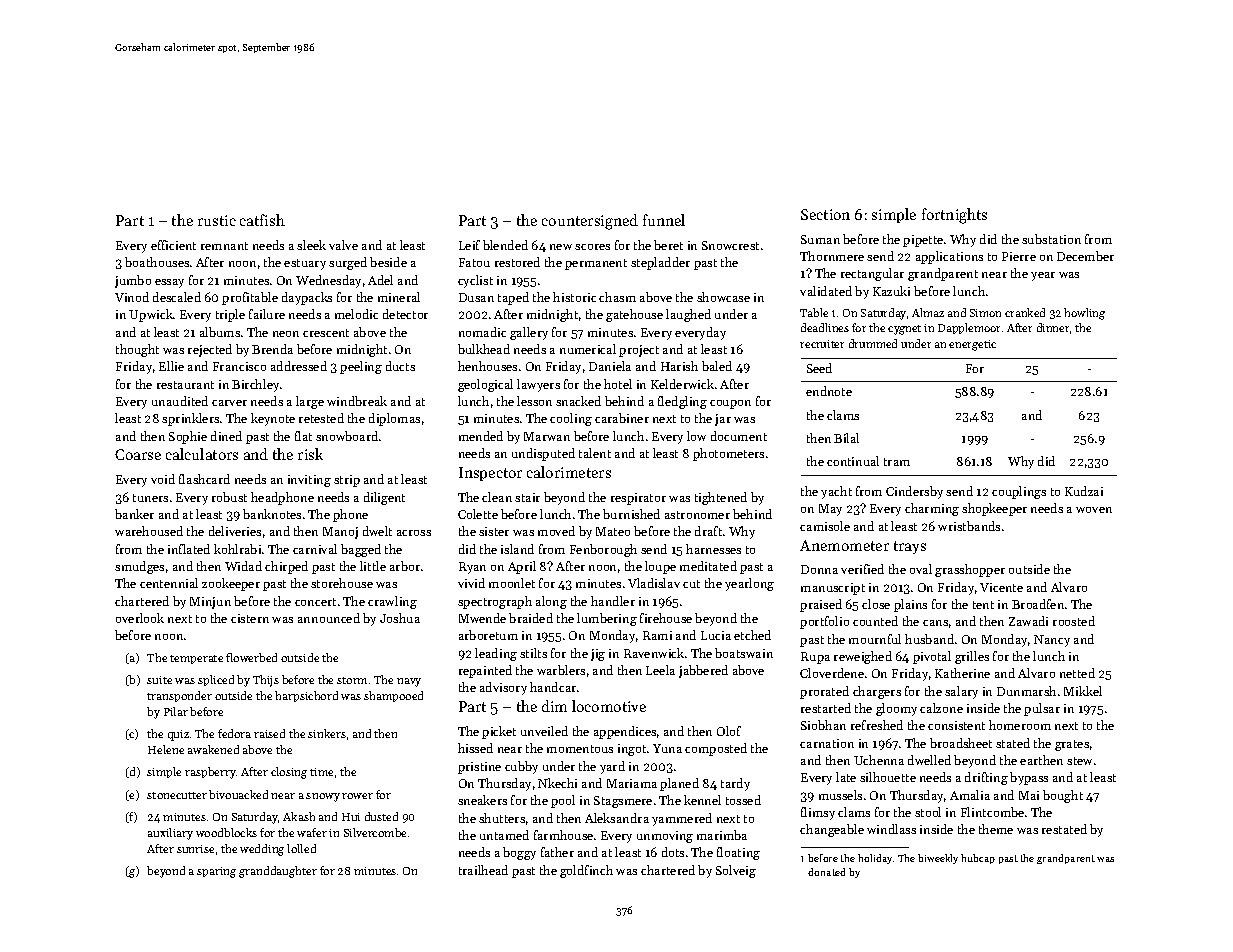  I want to click on manuscript, so click(833, 589).
